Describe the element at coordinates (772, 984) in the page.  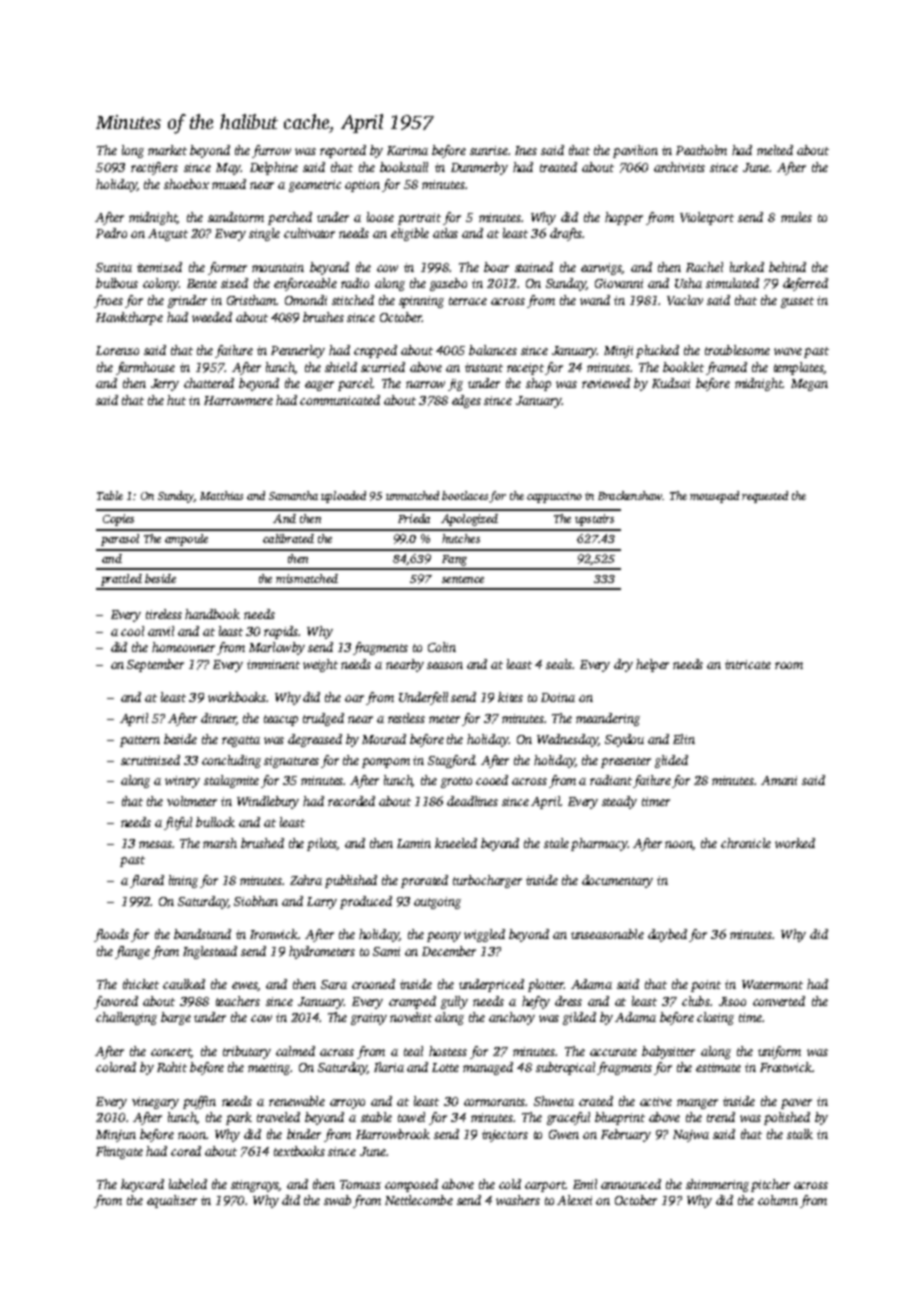
I see `Watermont` at that location.
